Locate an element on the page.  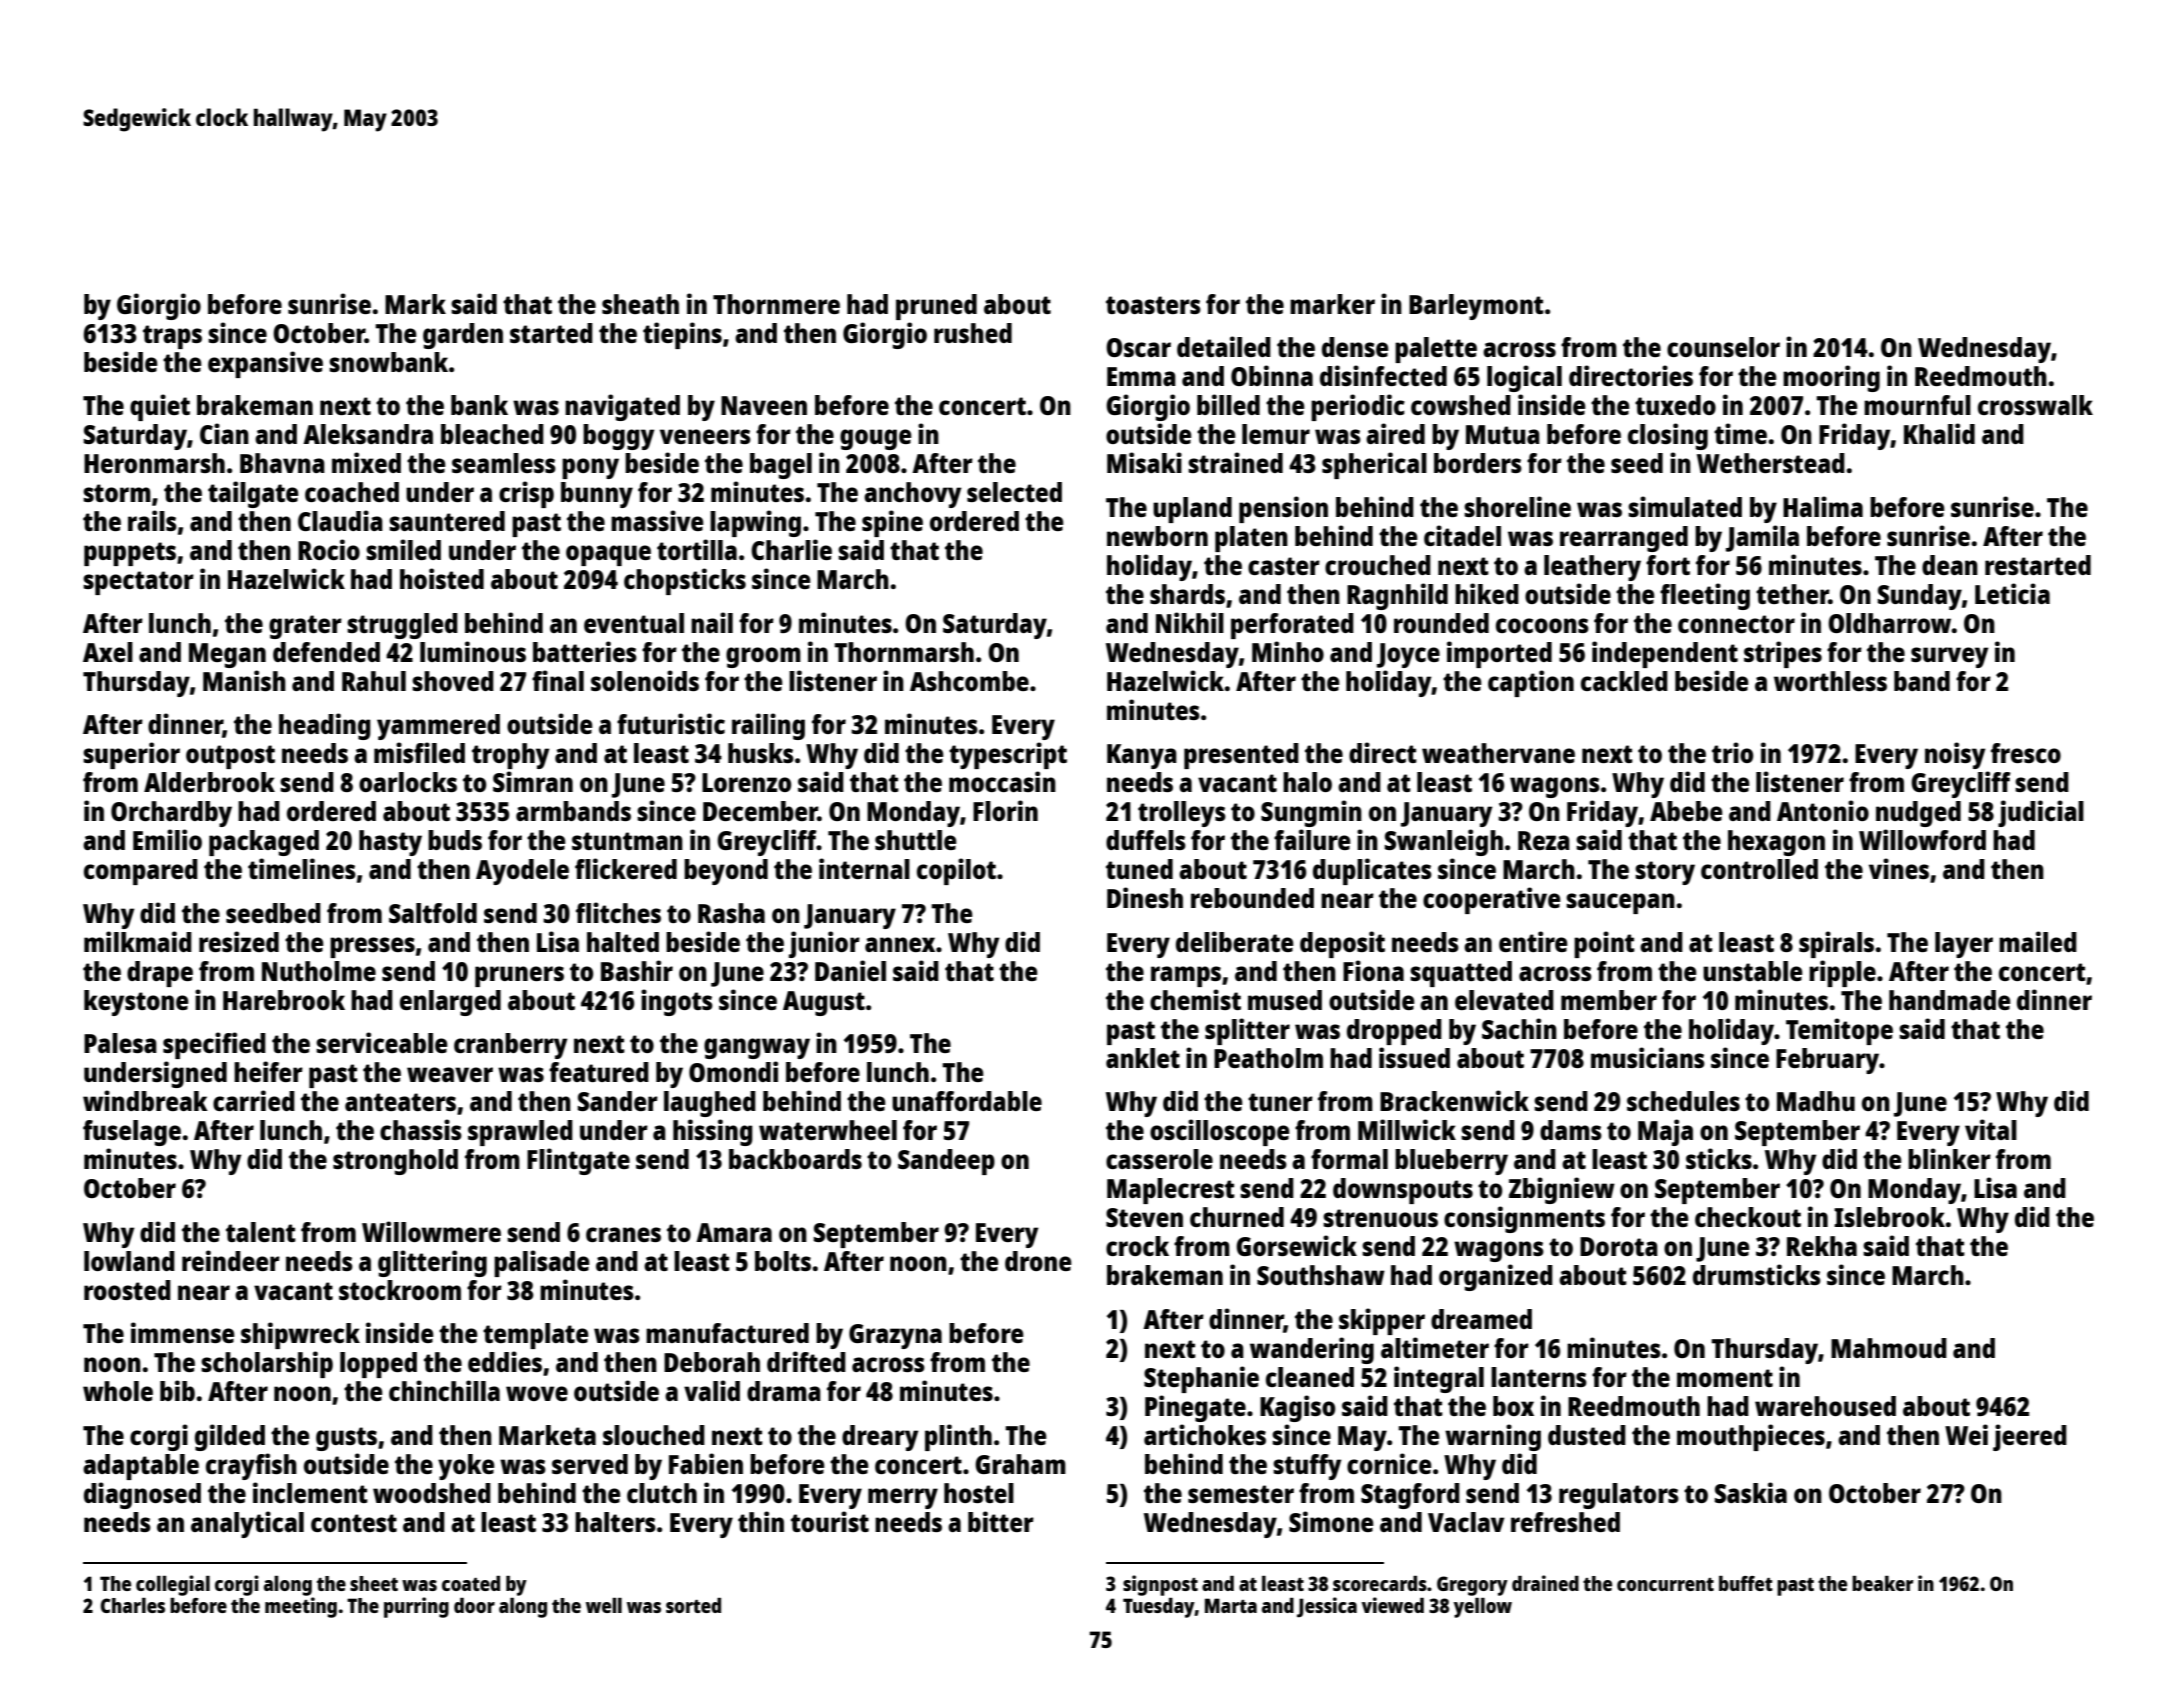
spirals is located at coordinates (1836, 944).
